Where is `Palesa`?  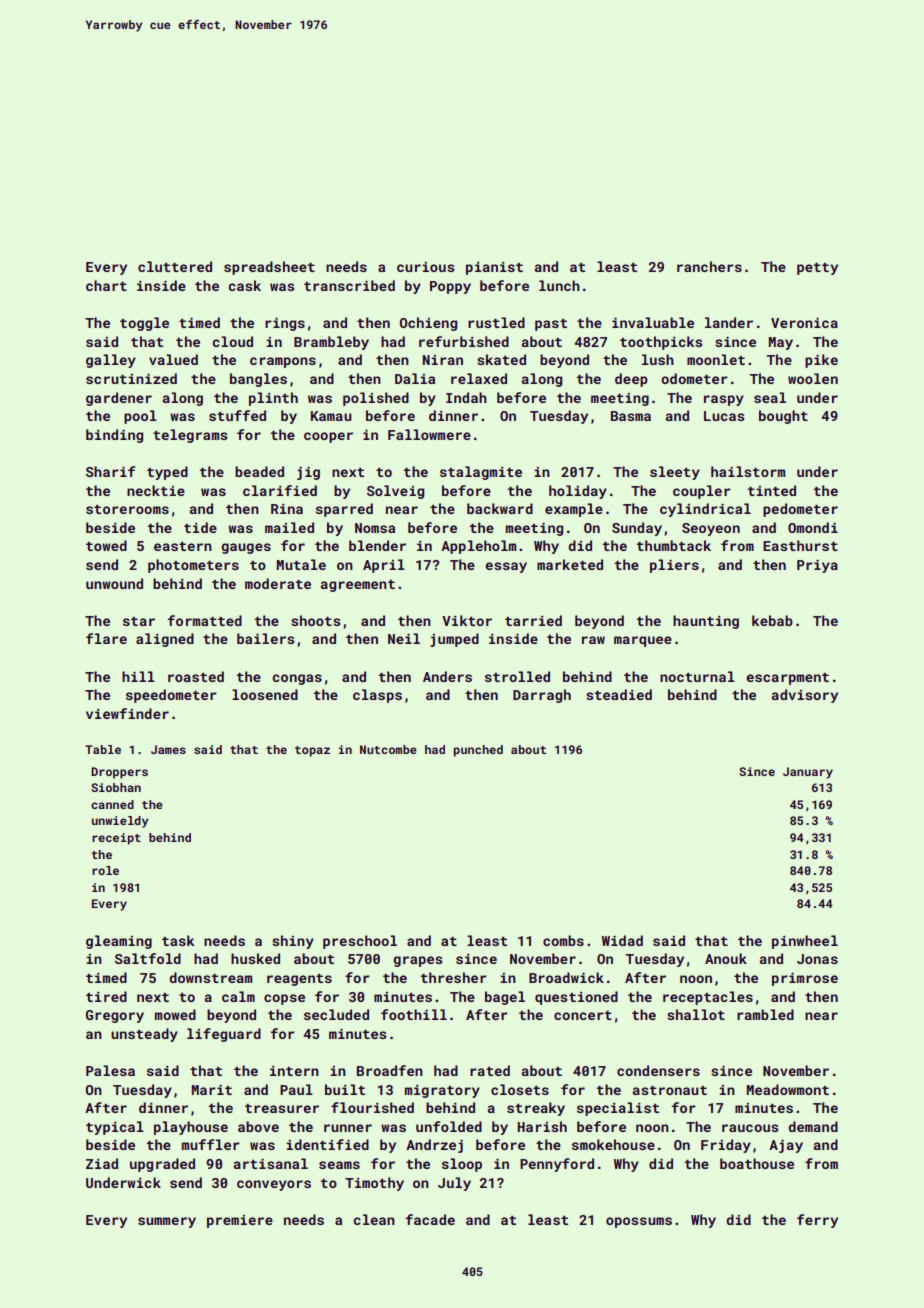
Palesa is located at coordinates (110, 1070).
